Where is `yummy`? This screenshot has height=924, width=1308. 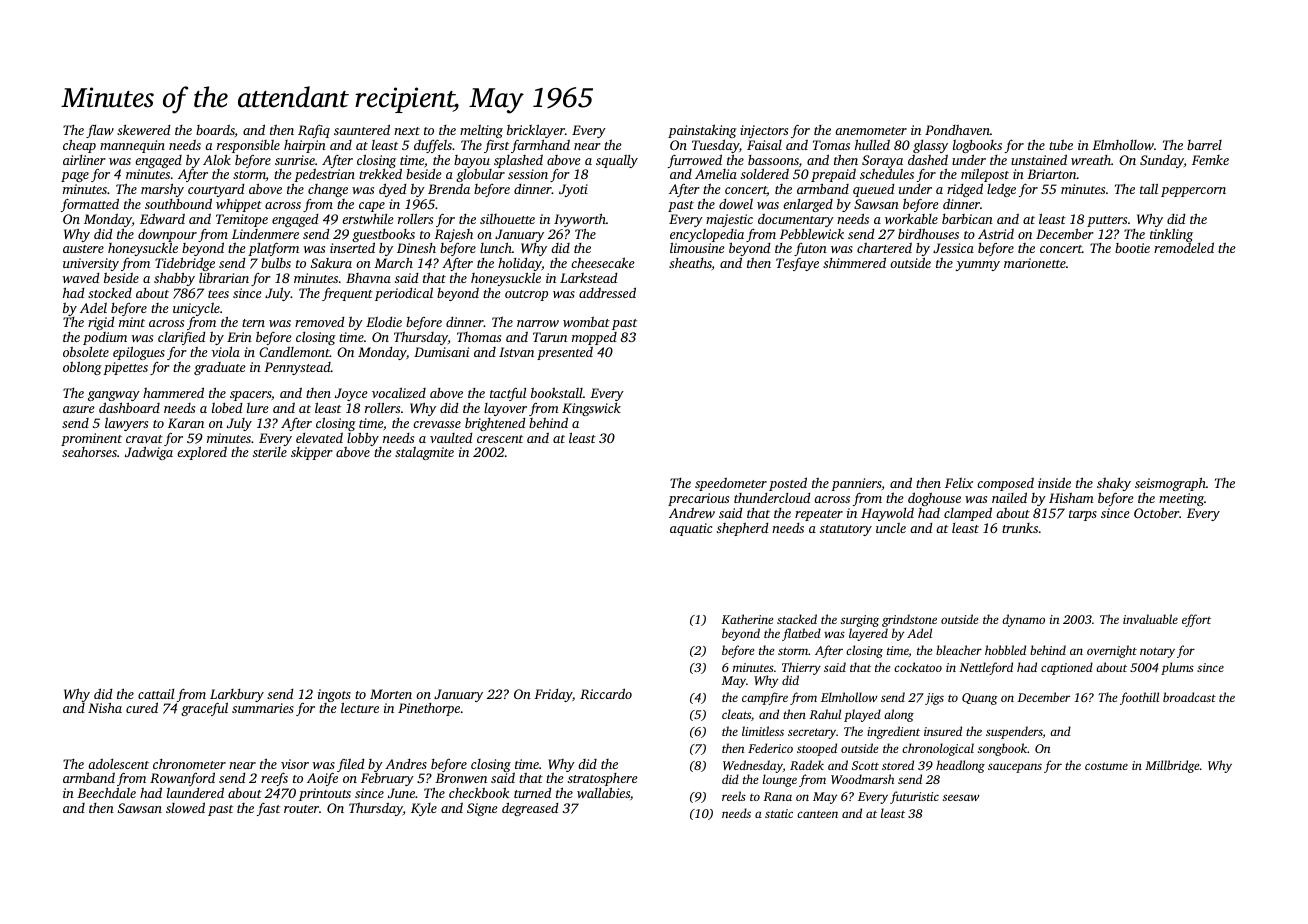 yummy is located at coordinates (977, 266).
